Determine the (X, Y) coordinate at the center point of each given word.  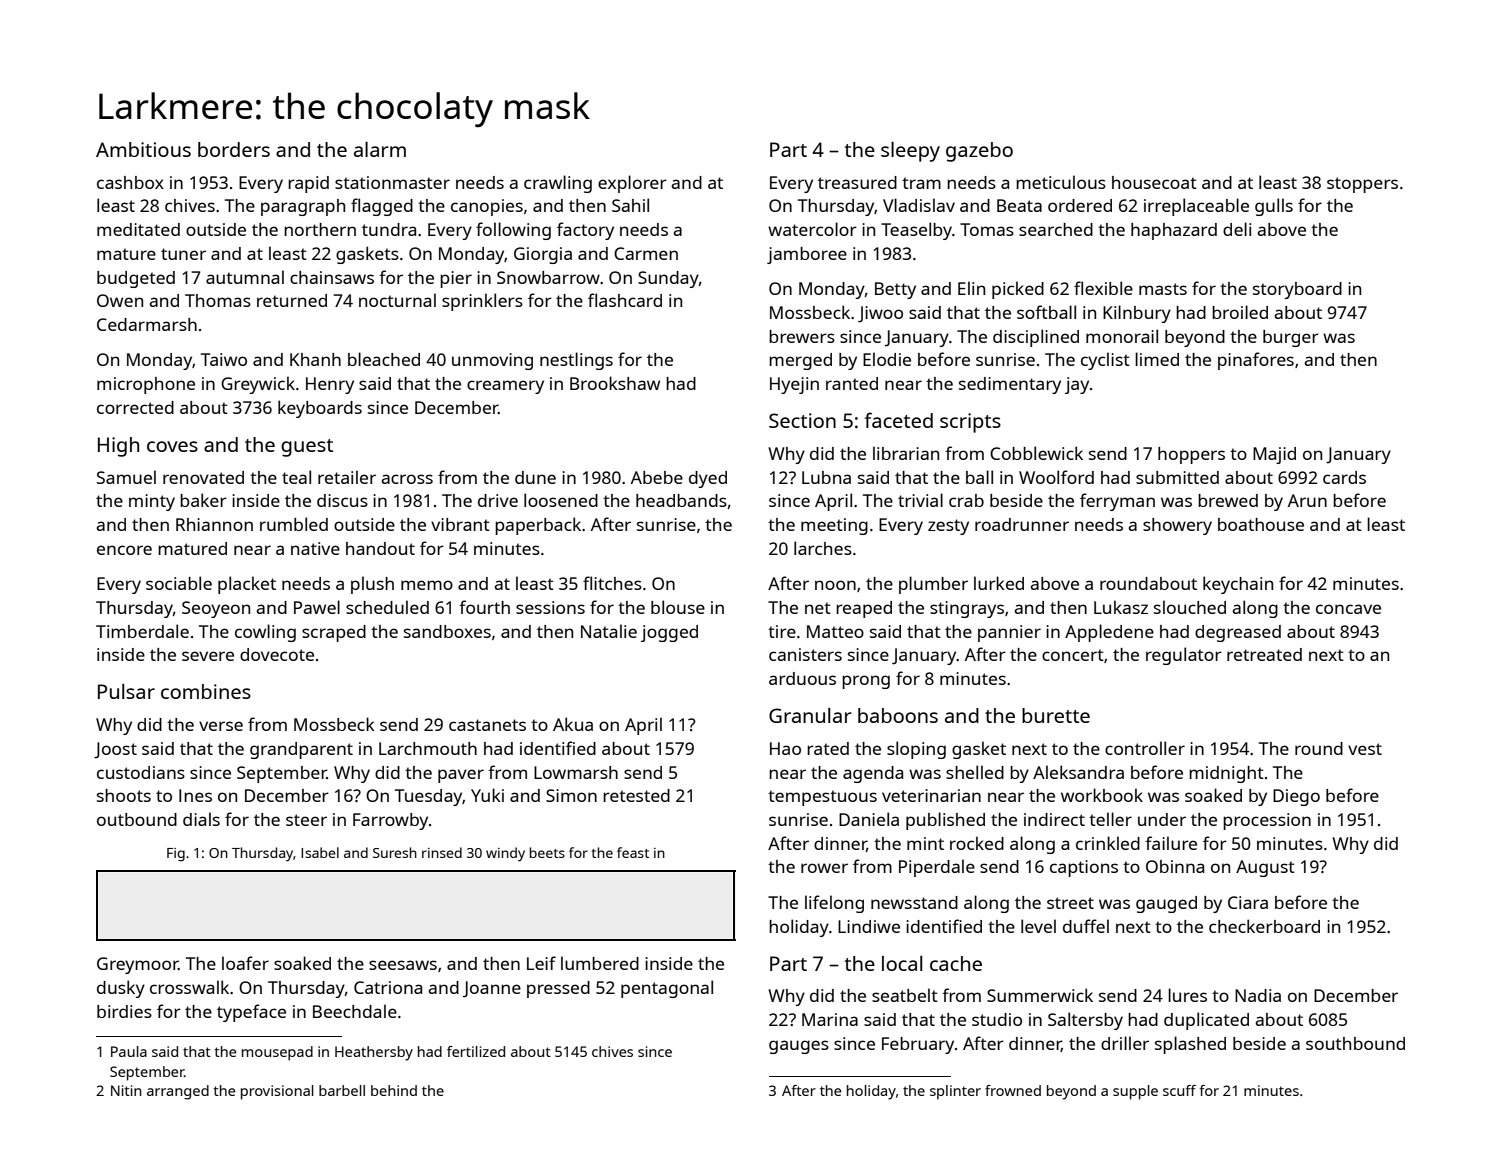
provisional (277, 1092)
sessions (550, 607)
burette (1056, 715)
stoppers (1362, 185)
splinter (955, 1092)
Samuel (126, 477)
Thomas (218, 300)
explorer (632, 184)
